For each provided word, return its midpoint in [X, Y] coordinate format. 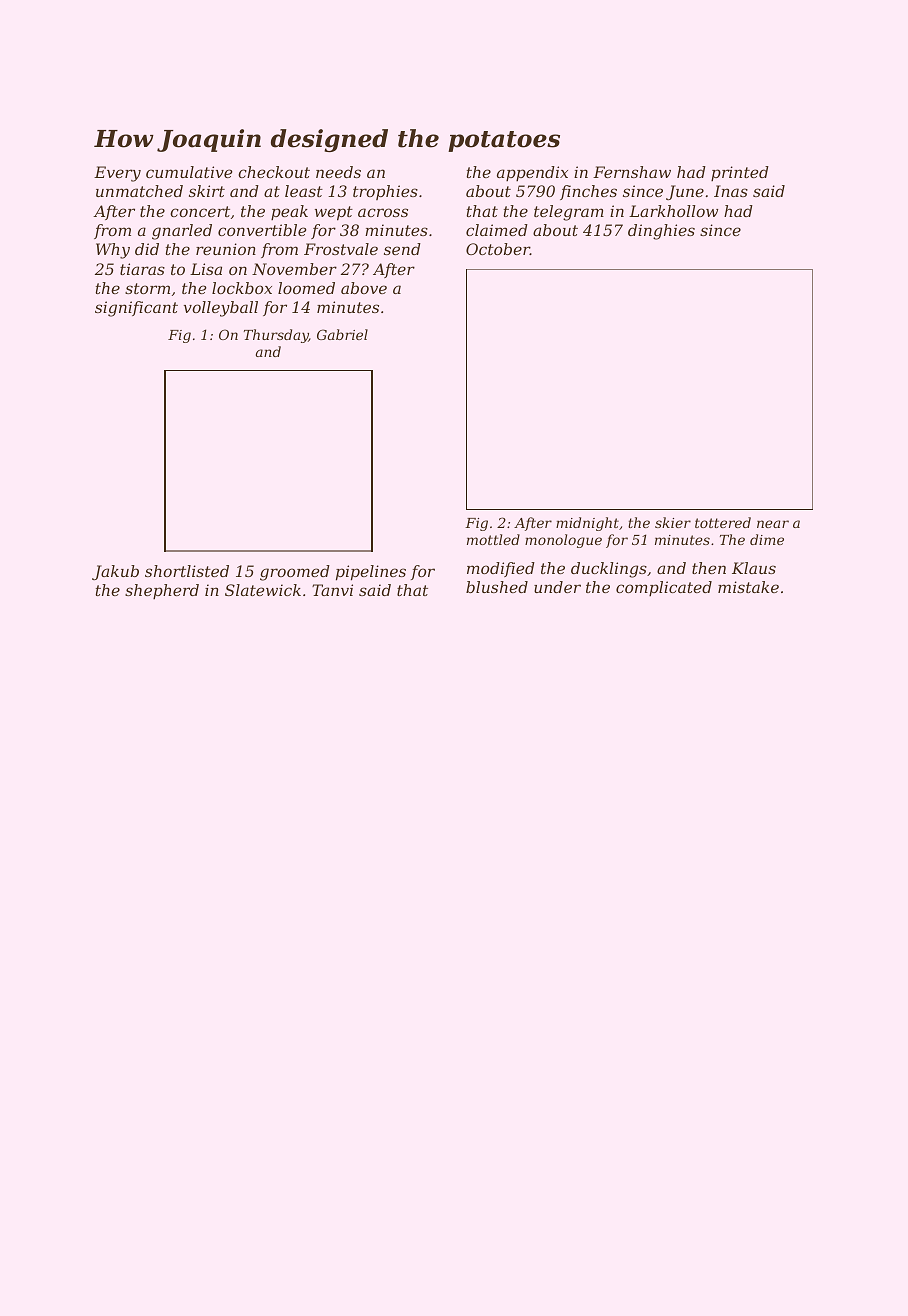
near [773, 524]
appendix [532, 173]
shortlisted [187, 571]
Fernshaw [632, 172]
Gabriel [342, 334]
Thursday [276, 336]
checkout [274, 172]
